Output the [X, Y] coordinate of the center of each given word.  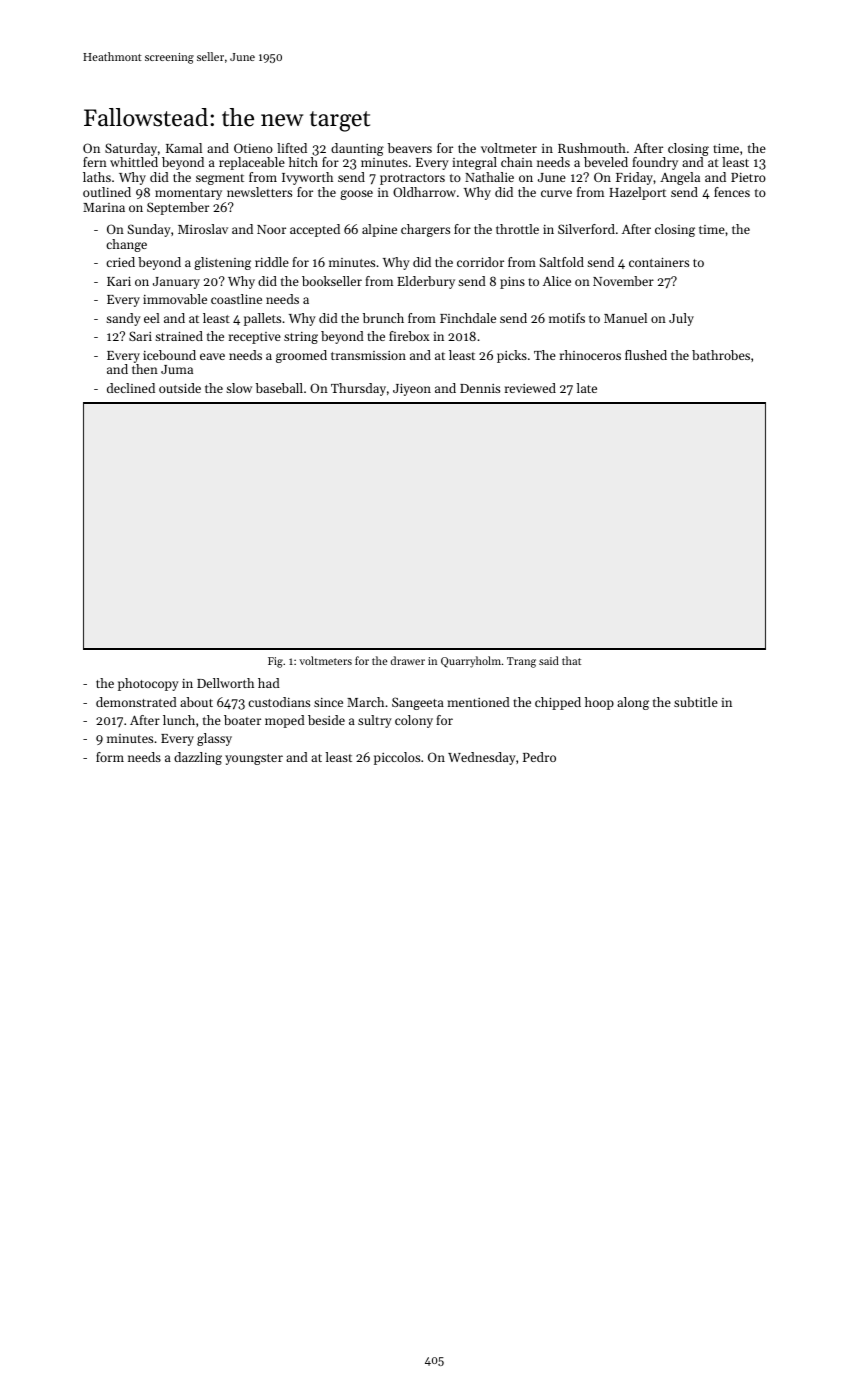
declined [131, 388]
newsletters [259, 192]
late [587, 388]
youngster [254, 759]
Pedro [539, 757]
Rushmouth [592, 148]
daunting [357, 149]
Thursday [358, 389]
